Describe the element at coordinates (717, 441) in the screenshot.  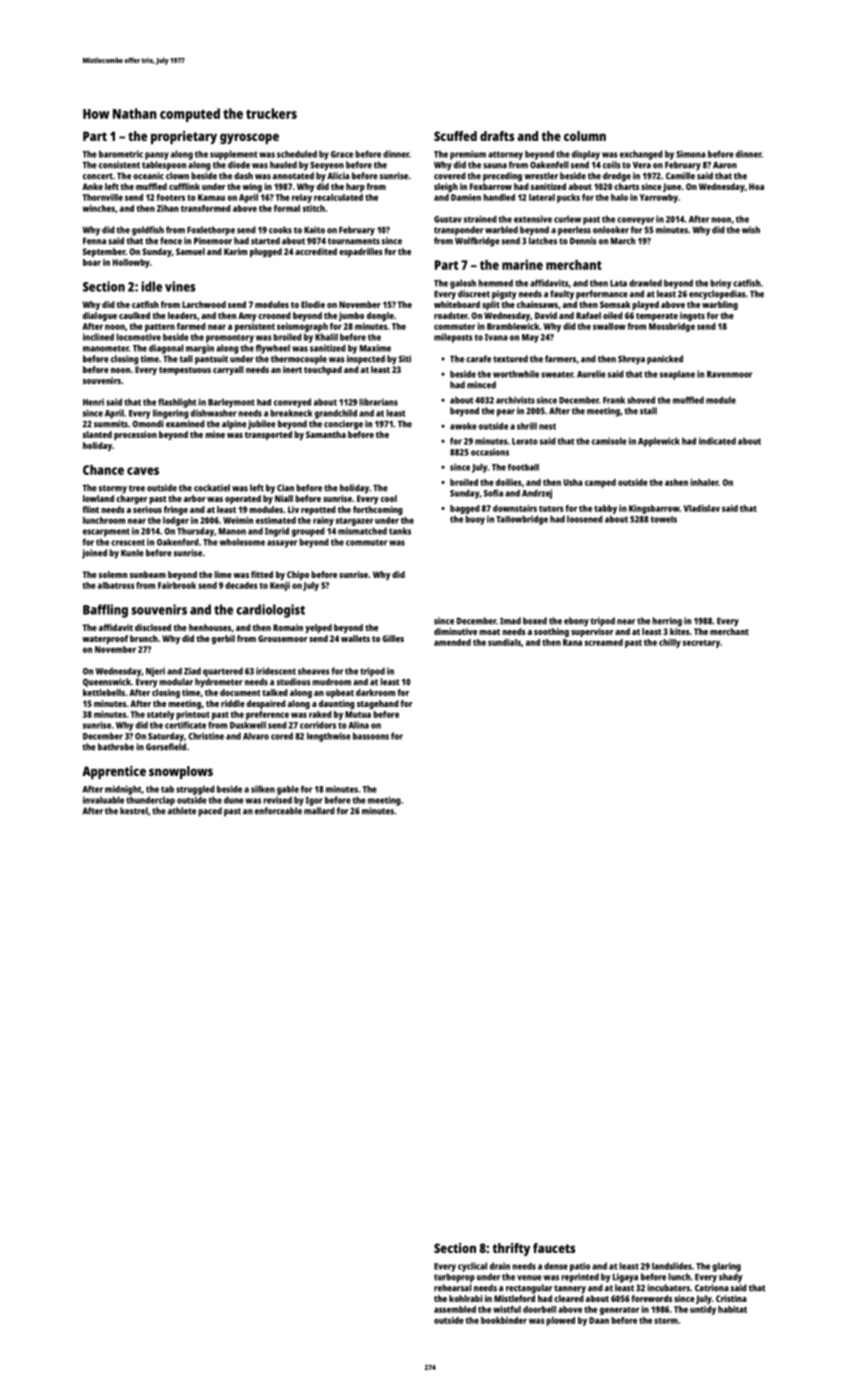
I see `indicated` at that location.
